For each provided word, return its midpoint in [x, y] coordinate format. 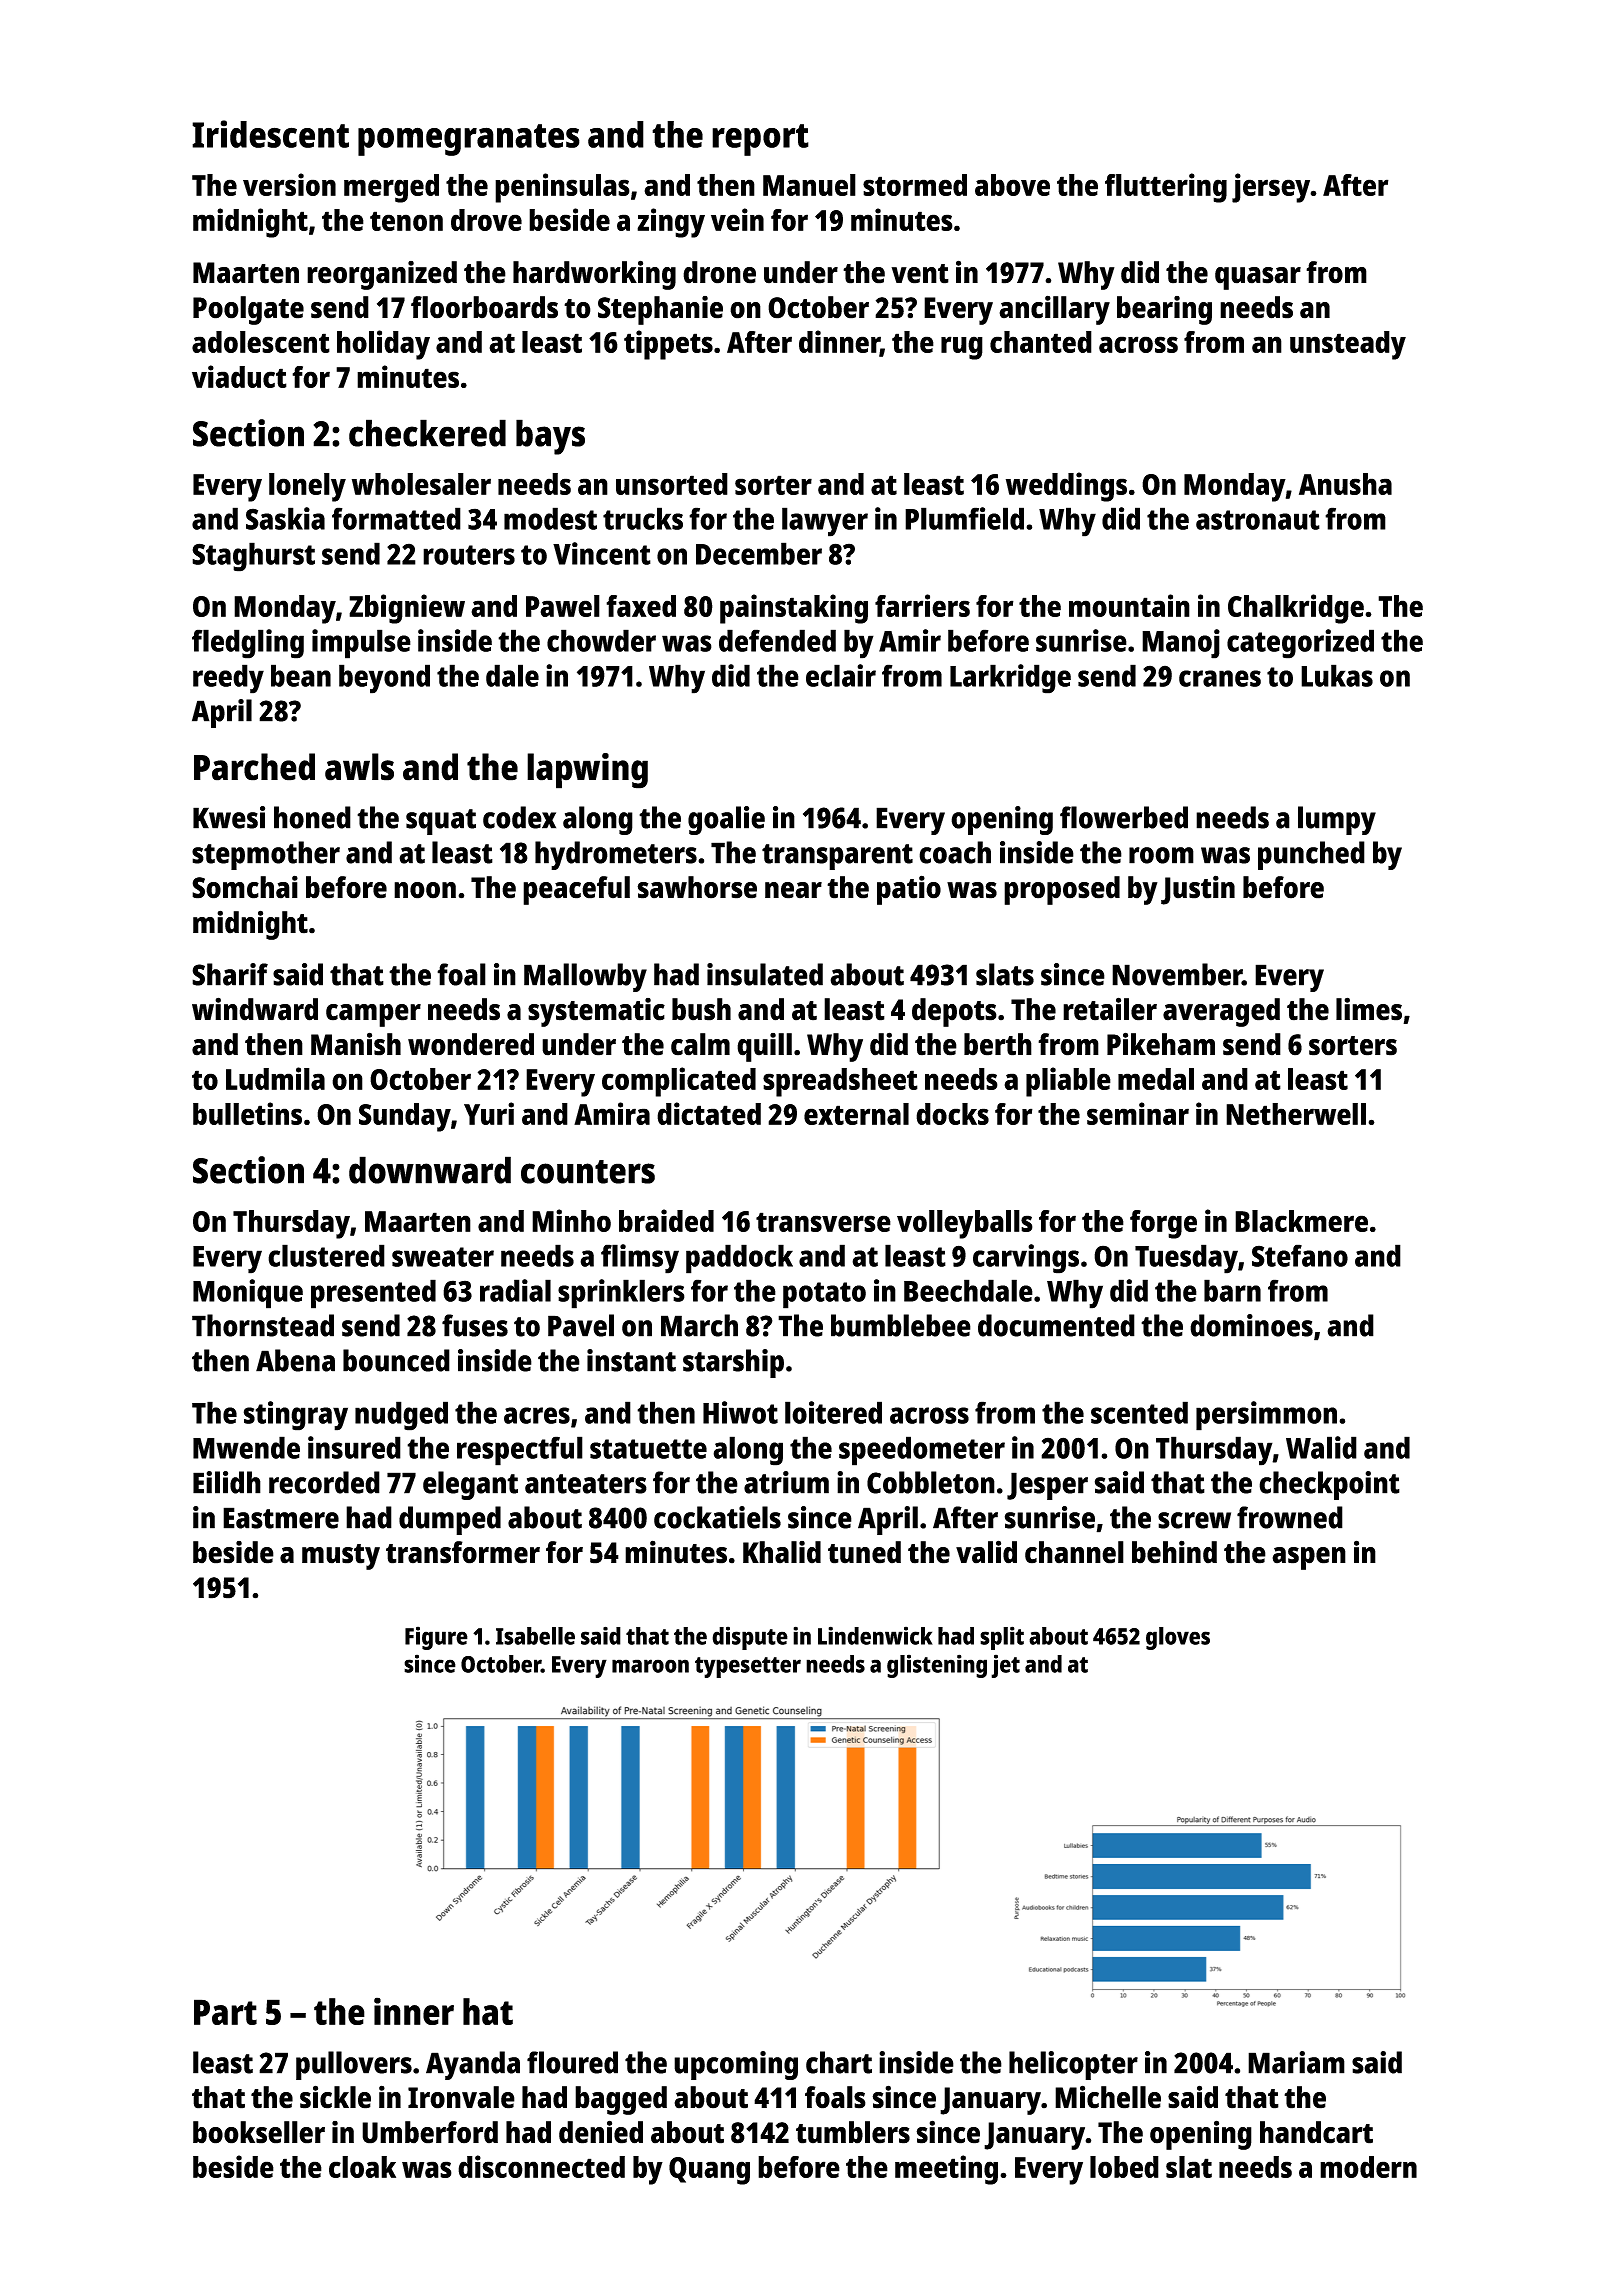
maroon [650, 1666]
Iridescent [270, 134]
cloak [362, 2167]
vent [920, 274]
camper [373, 1015]
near [793, 890]
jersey [1271, 188]
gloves [1178, 1638]
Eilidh [227, 1482]
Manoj [1181, 644]
